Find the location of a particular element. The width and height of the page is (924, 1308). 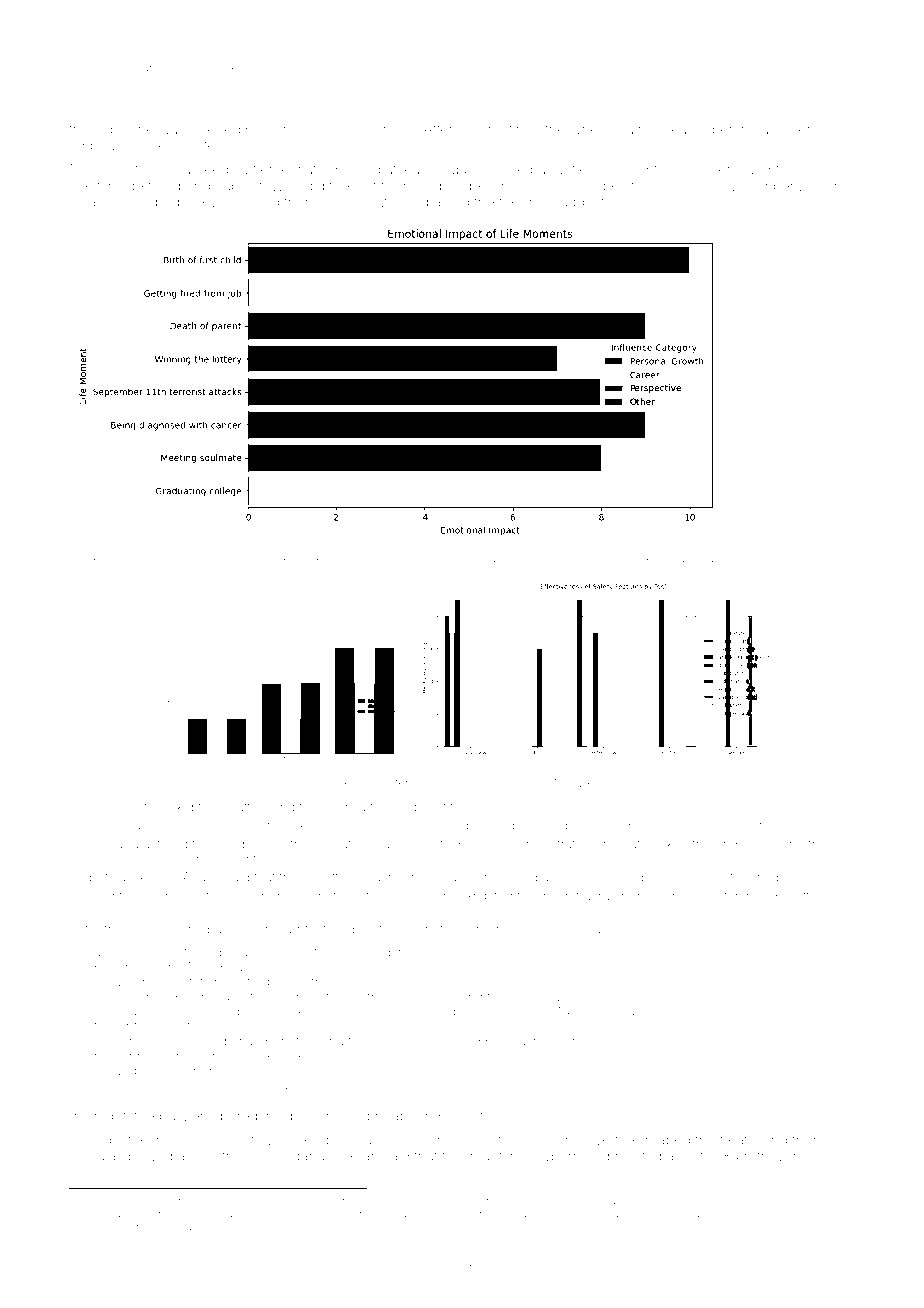

cataloged is located at coordinates (411, 562).
